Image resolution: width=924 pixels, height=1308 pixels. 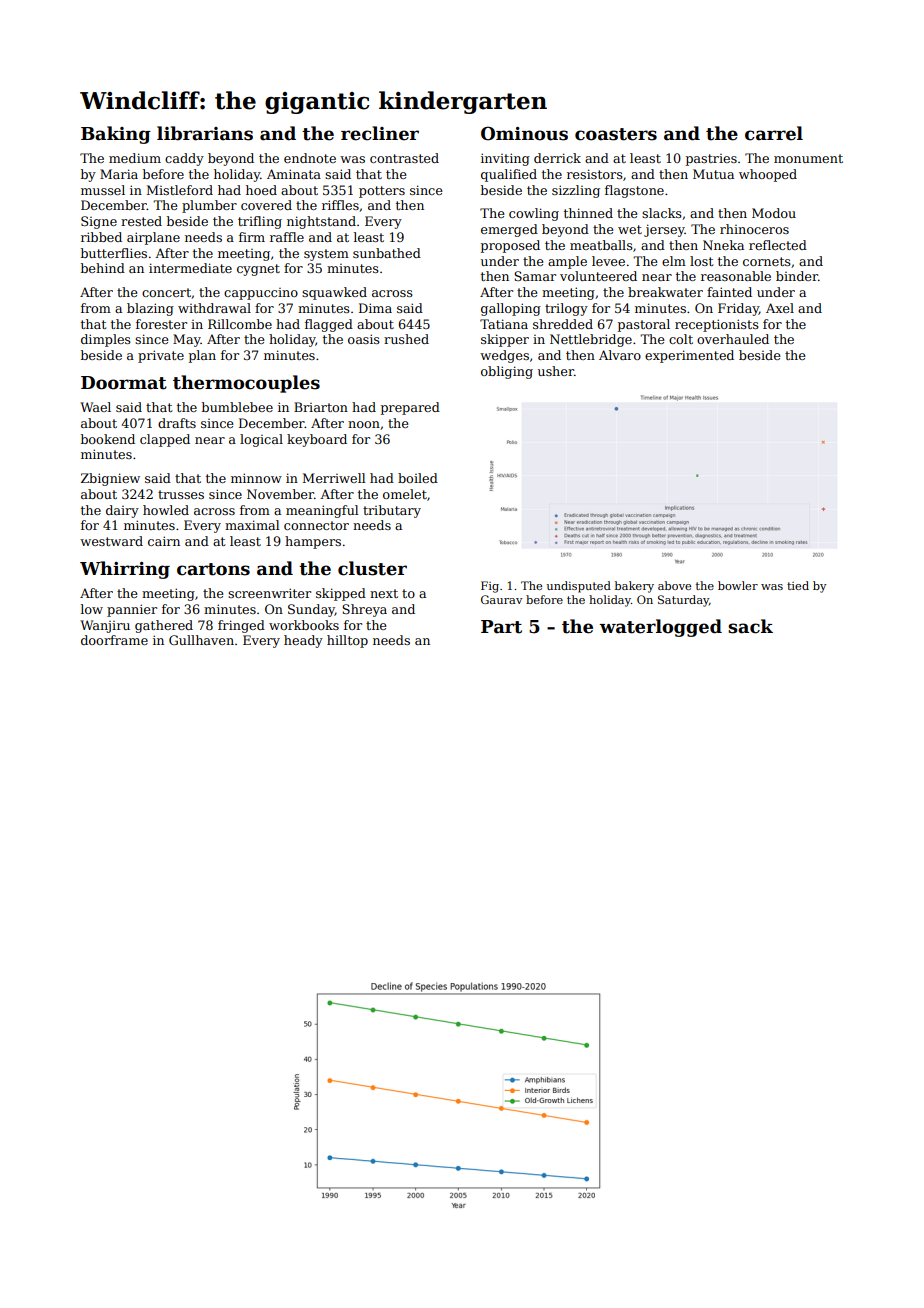 I want to click on forester, so click(x=161, y=324).
